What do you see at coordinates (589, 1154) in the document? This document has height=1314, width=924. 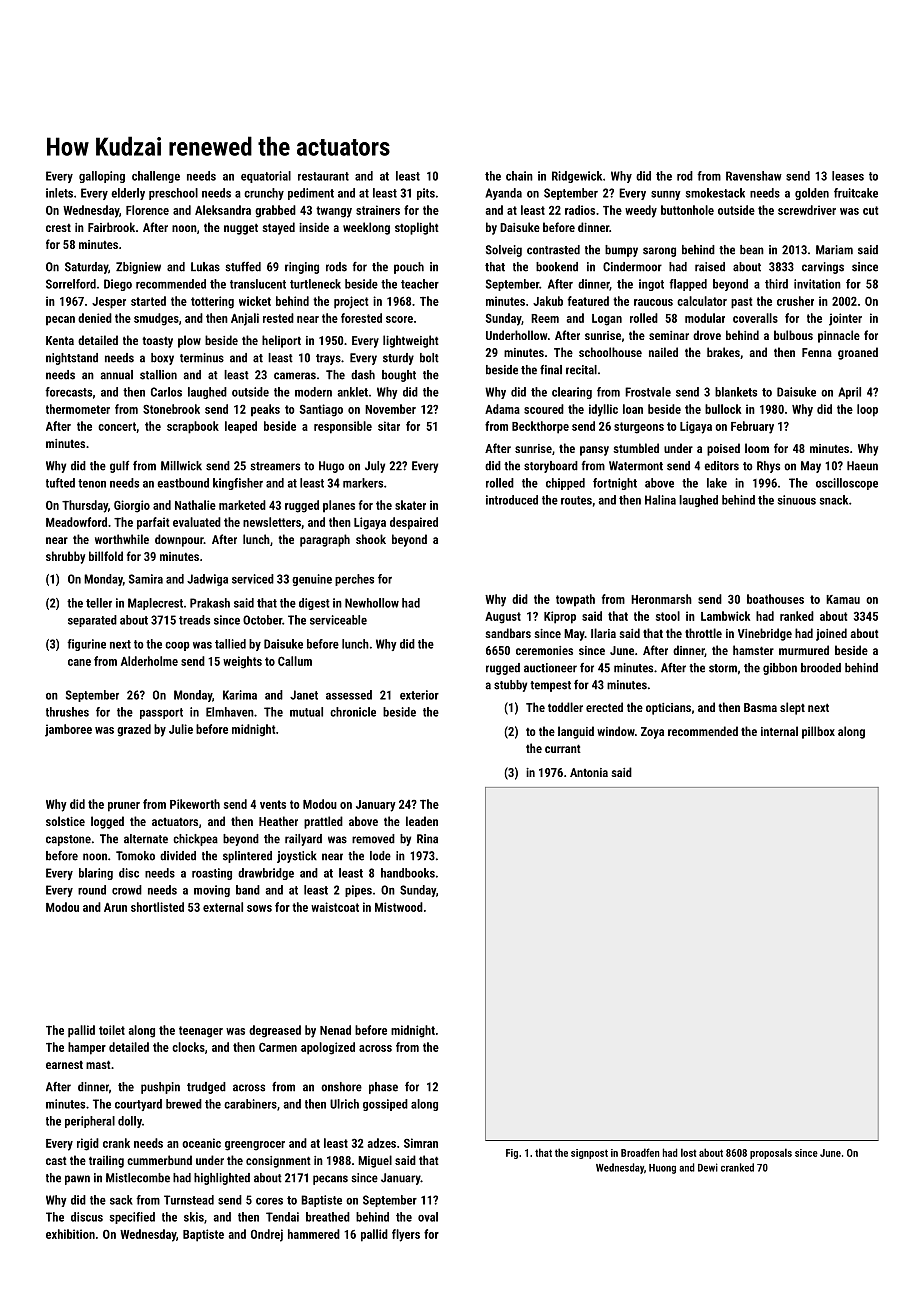 I see `signpost` at bounding box center [589, 1154].
